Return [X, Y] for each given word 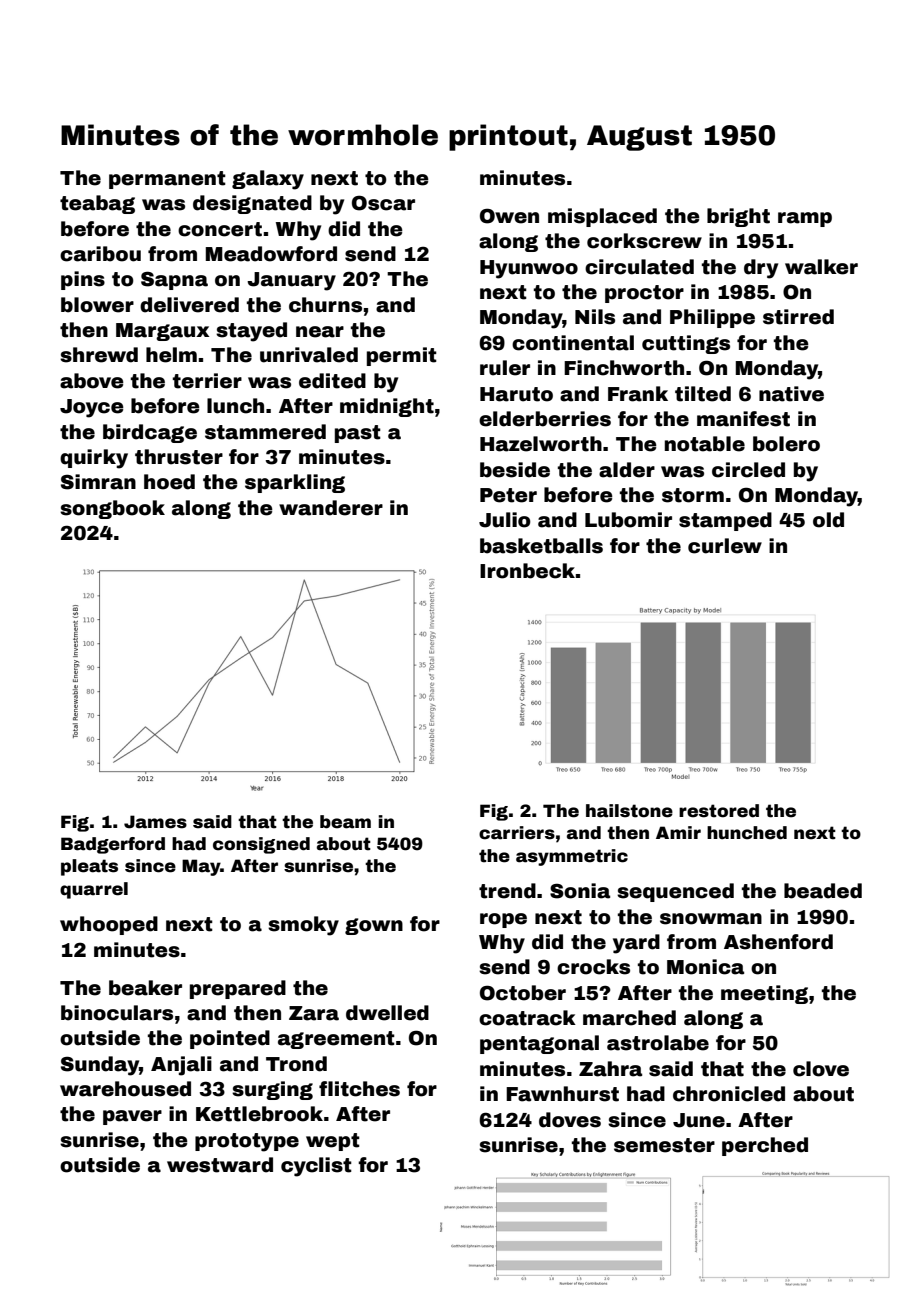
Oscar [383, 203]
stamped [725, 521]
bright [738, 217]
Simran [98, 482]
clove [821, 1069]
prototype [247, 1142]
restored [719, 811]
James [155, 822]
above [92, 381]
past [358, 434]
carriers [517, 833]
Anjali [181, 1066]
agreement [336, 1040]
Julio [505, 520]
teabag [97, 204]
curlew [725, 546]
